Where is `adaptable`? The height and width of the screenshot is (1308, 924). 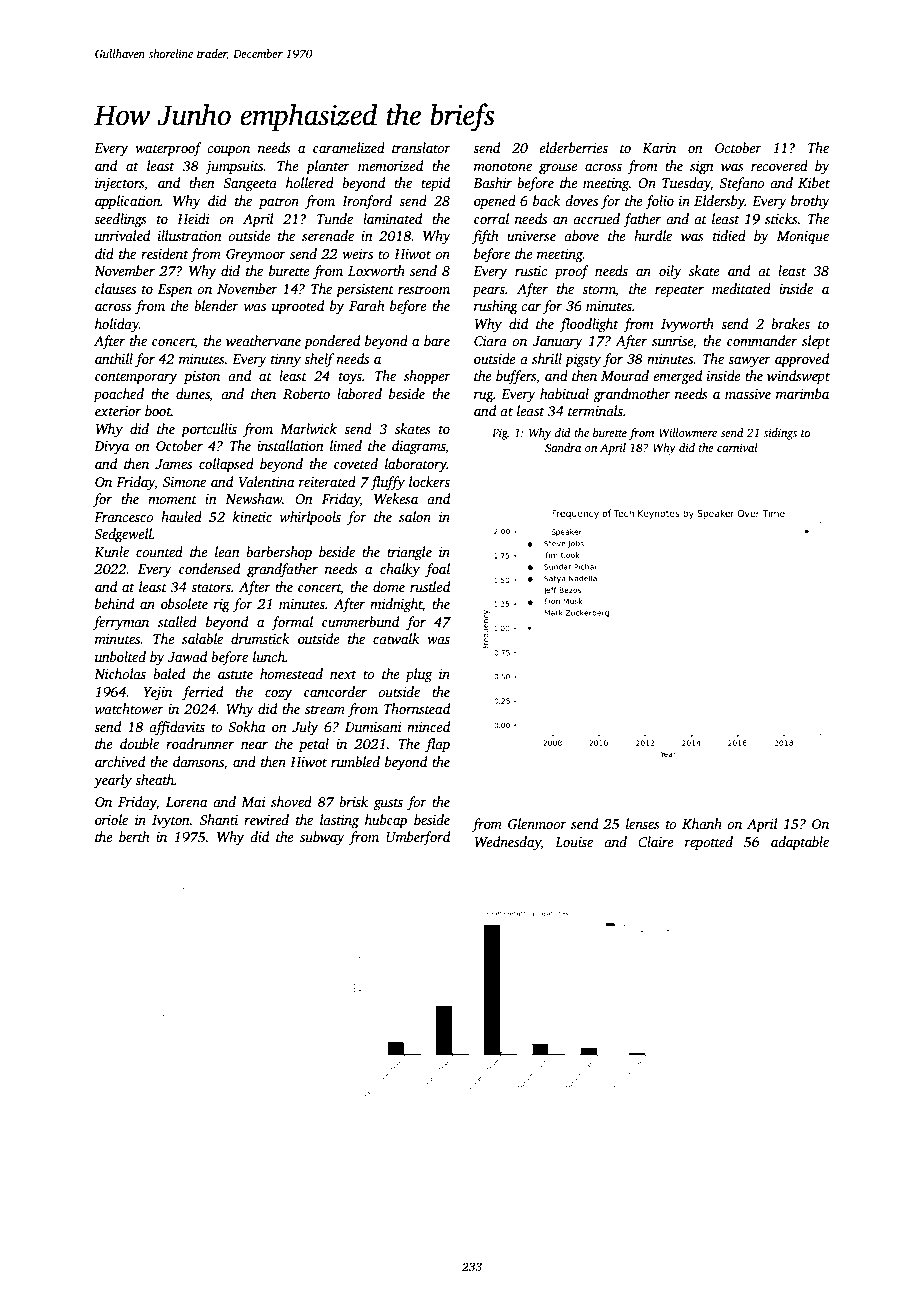
adaptable is located at coordinates (800, 843).
